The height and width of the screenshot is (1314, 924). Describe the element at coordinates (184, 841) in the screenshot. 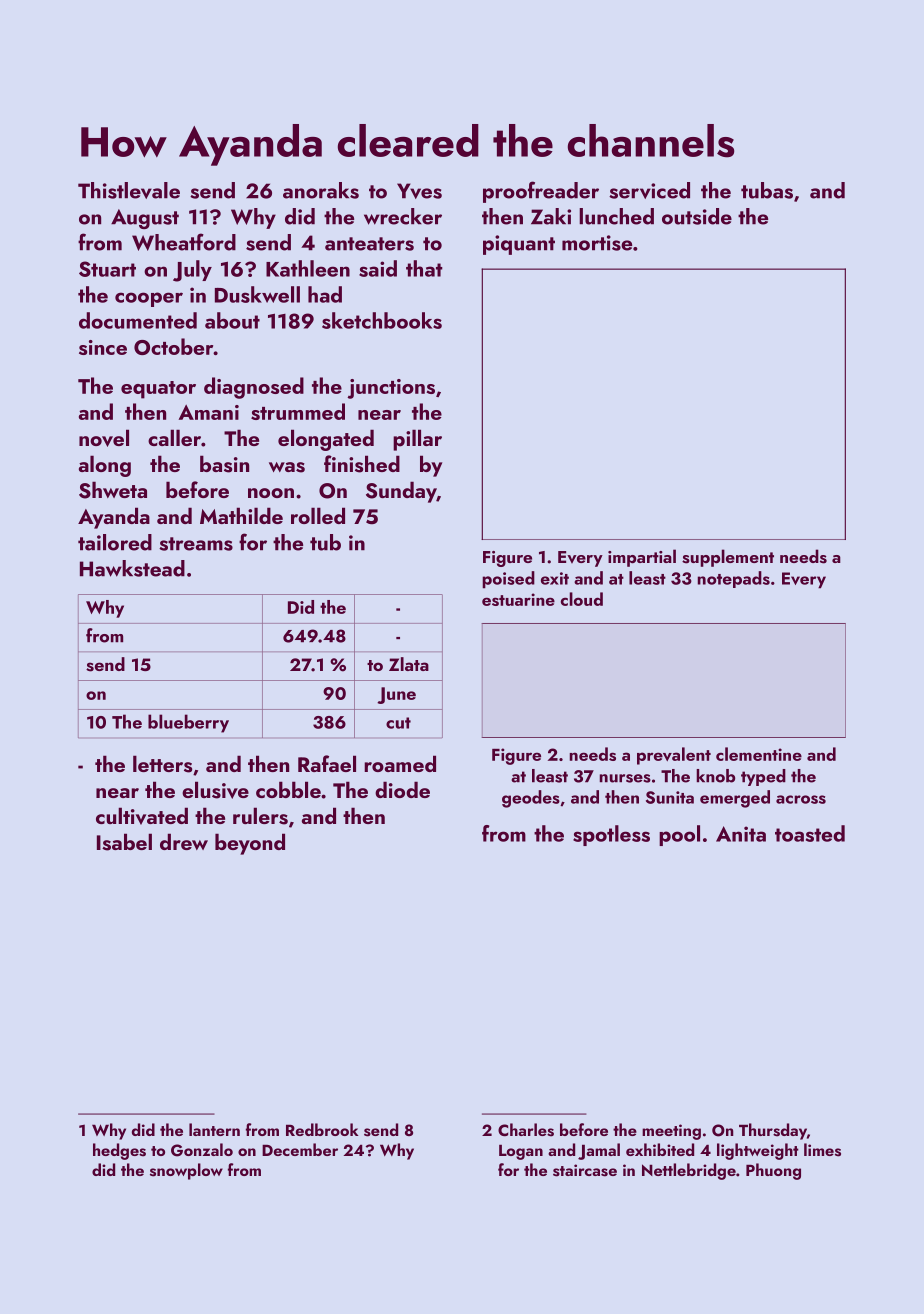

I see `drew` at that location.
